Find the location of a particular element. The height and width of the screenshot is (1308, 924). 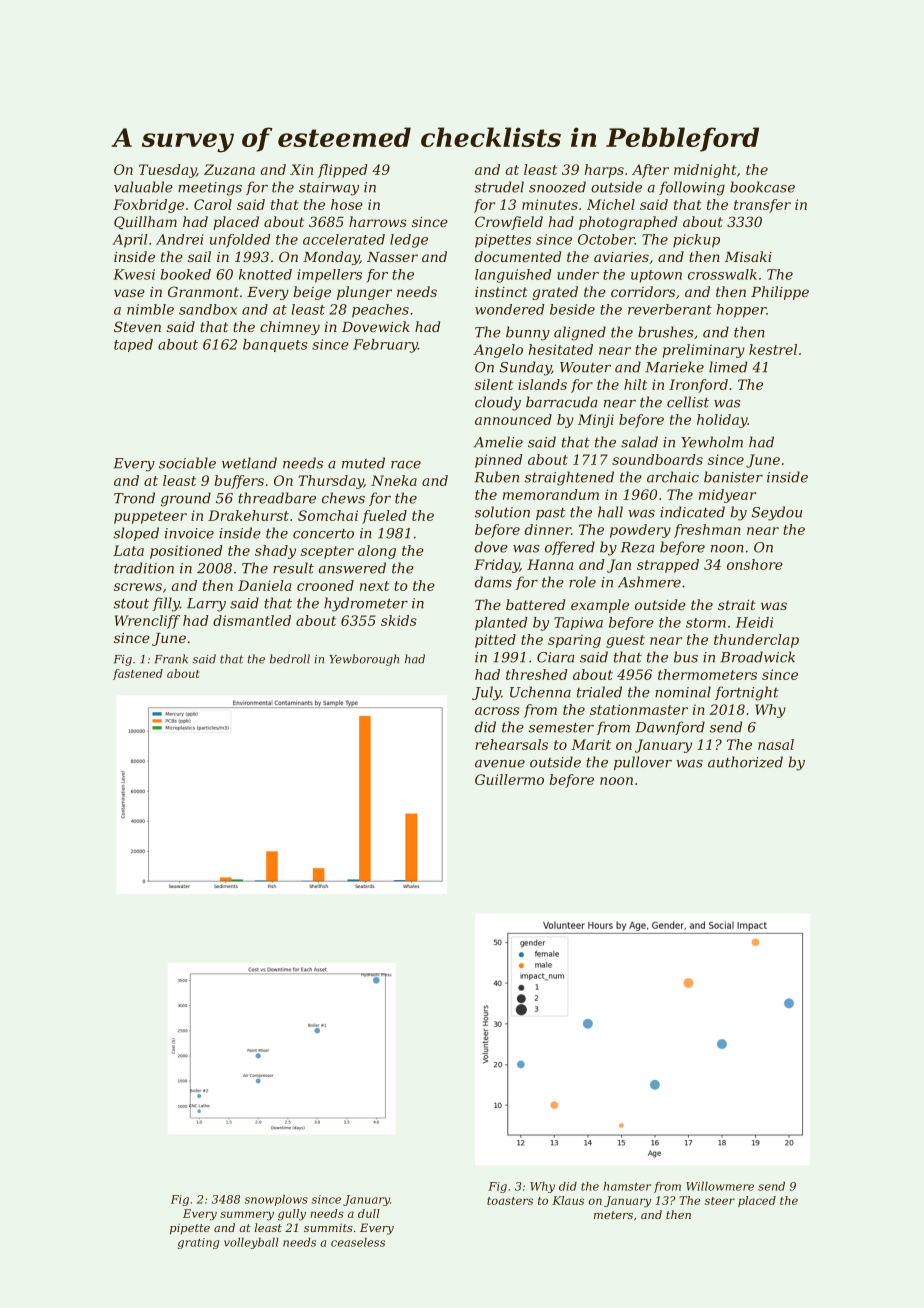

authorized is located at coordinates (745, 762).
